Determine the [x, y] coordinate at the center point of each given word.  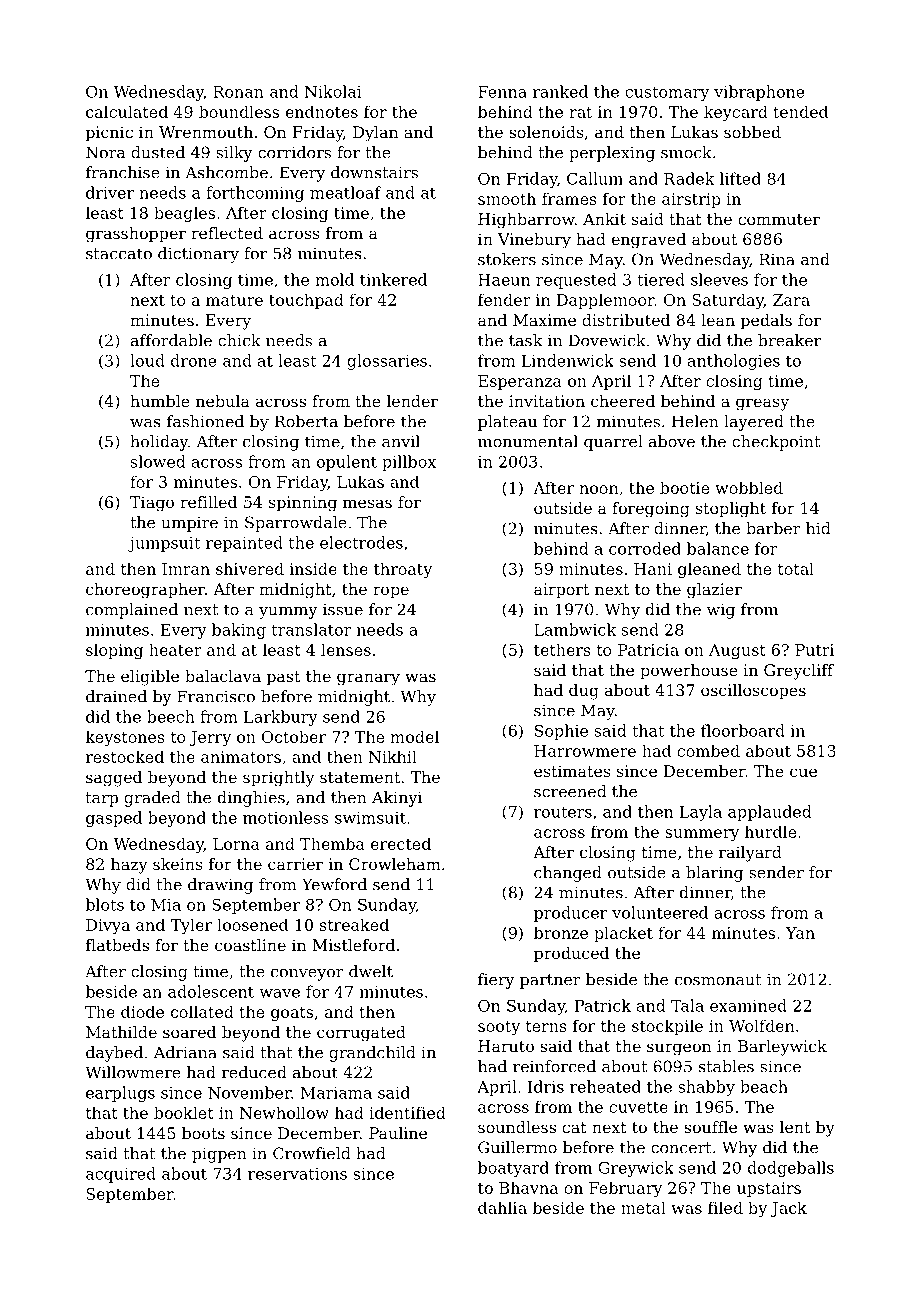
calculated [127, 111]
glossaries [387, 362]
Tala [687, 1005]
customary [667, 93]
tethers [562, 649]
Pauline [398, 1133]
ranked [560, 91]
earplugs [120, 1094]
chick [239, 340]
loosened [252, 924]
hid [818, 528]
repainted [244, 544]
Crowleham [395, 864]
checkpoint [776, 443]
